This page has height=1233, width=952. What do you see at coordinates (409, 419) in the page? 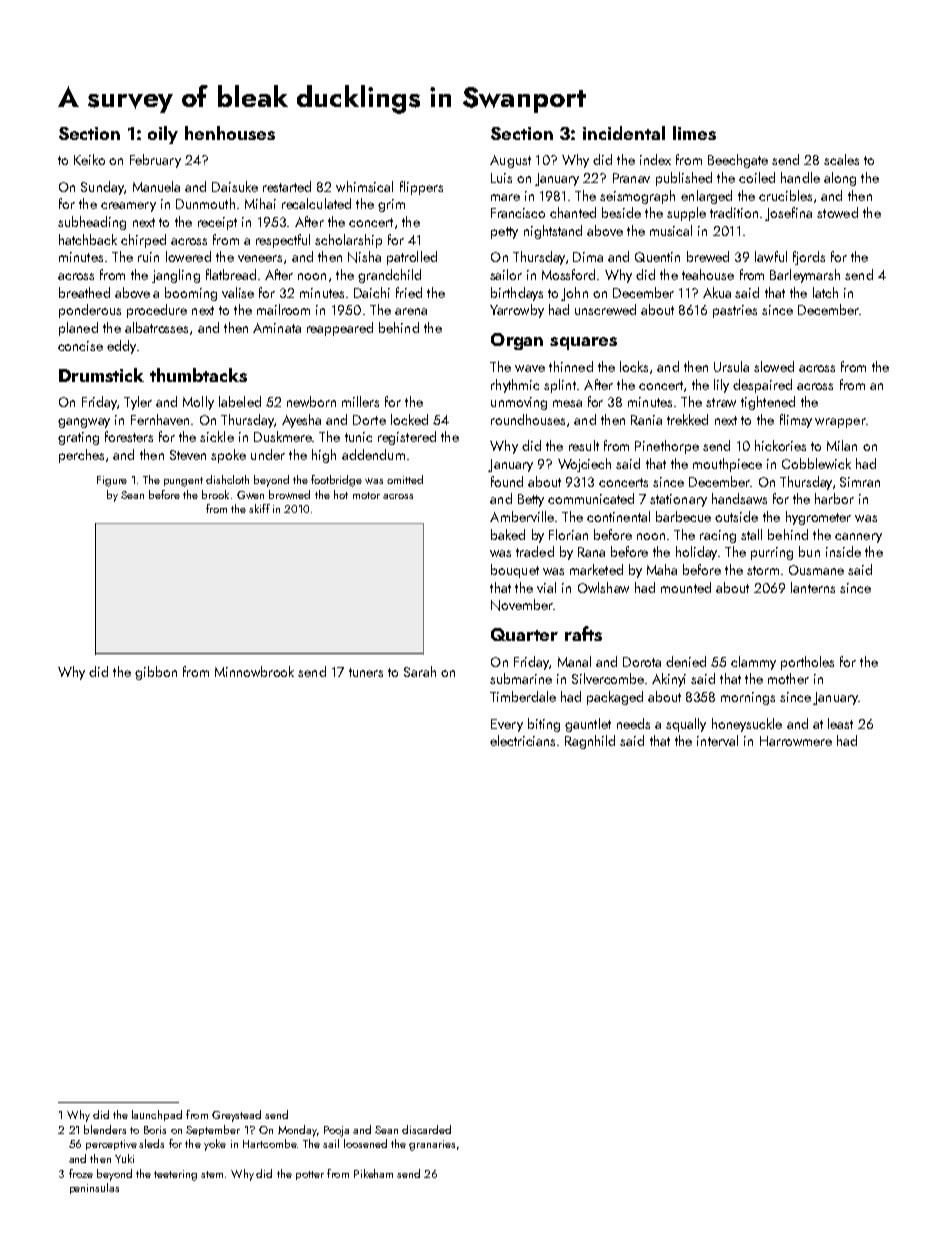
I see `locked` at bounding box center [409, 419].
